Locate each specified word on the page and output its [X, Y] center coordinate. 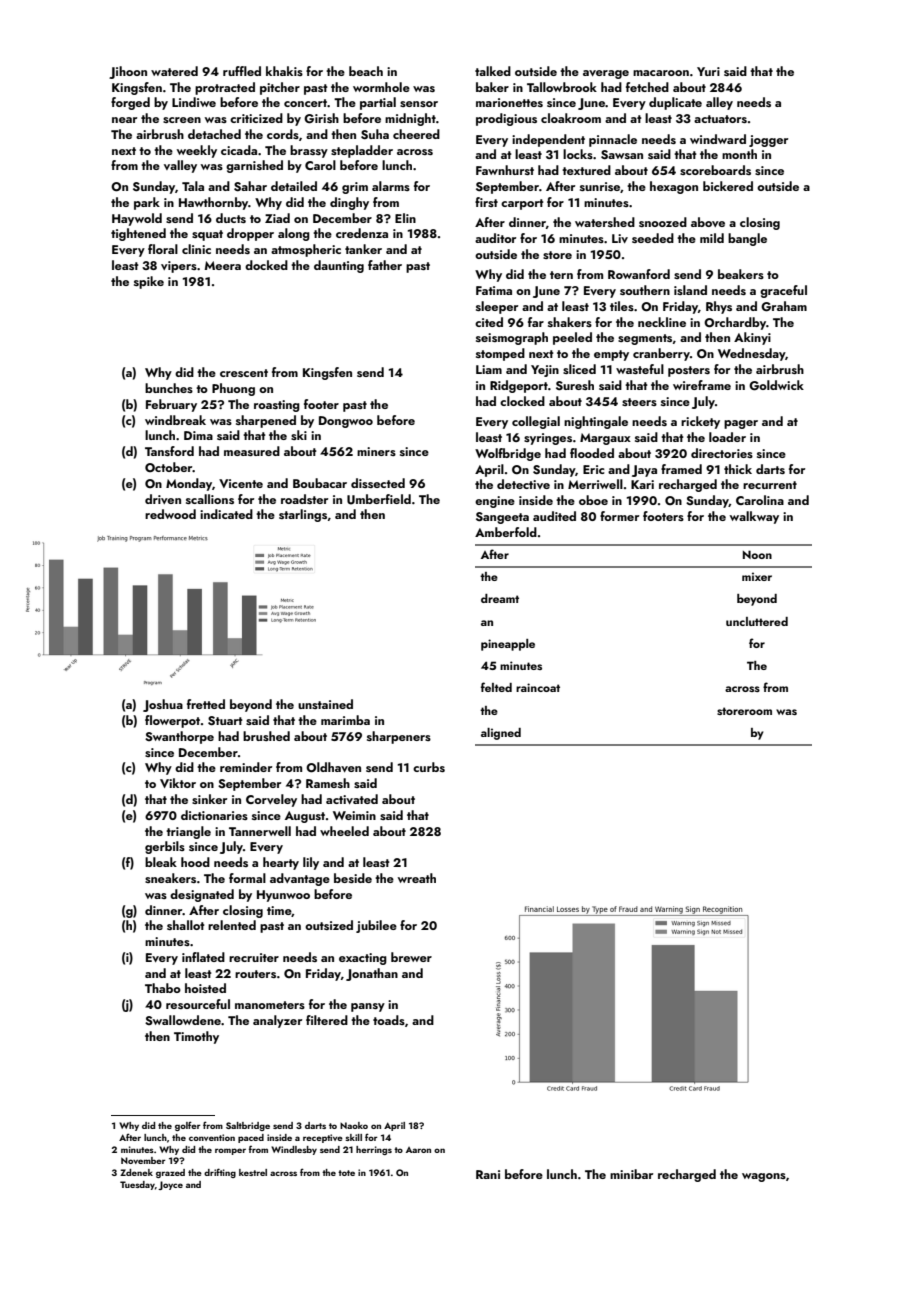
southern [645, 290]
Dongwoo [346, 422]
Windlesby [294, 1150]
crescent [244, 373]
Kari [642, 484]
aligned [501, 734]
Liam [489, 369]
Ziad [277, 218]
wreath [417, 878]
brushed [266, 736]
